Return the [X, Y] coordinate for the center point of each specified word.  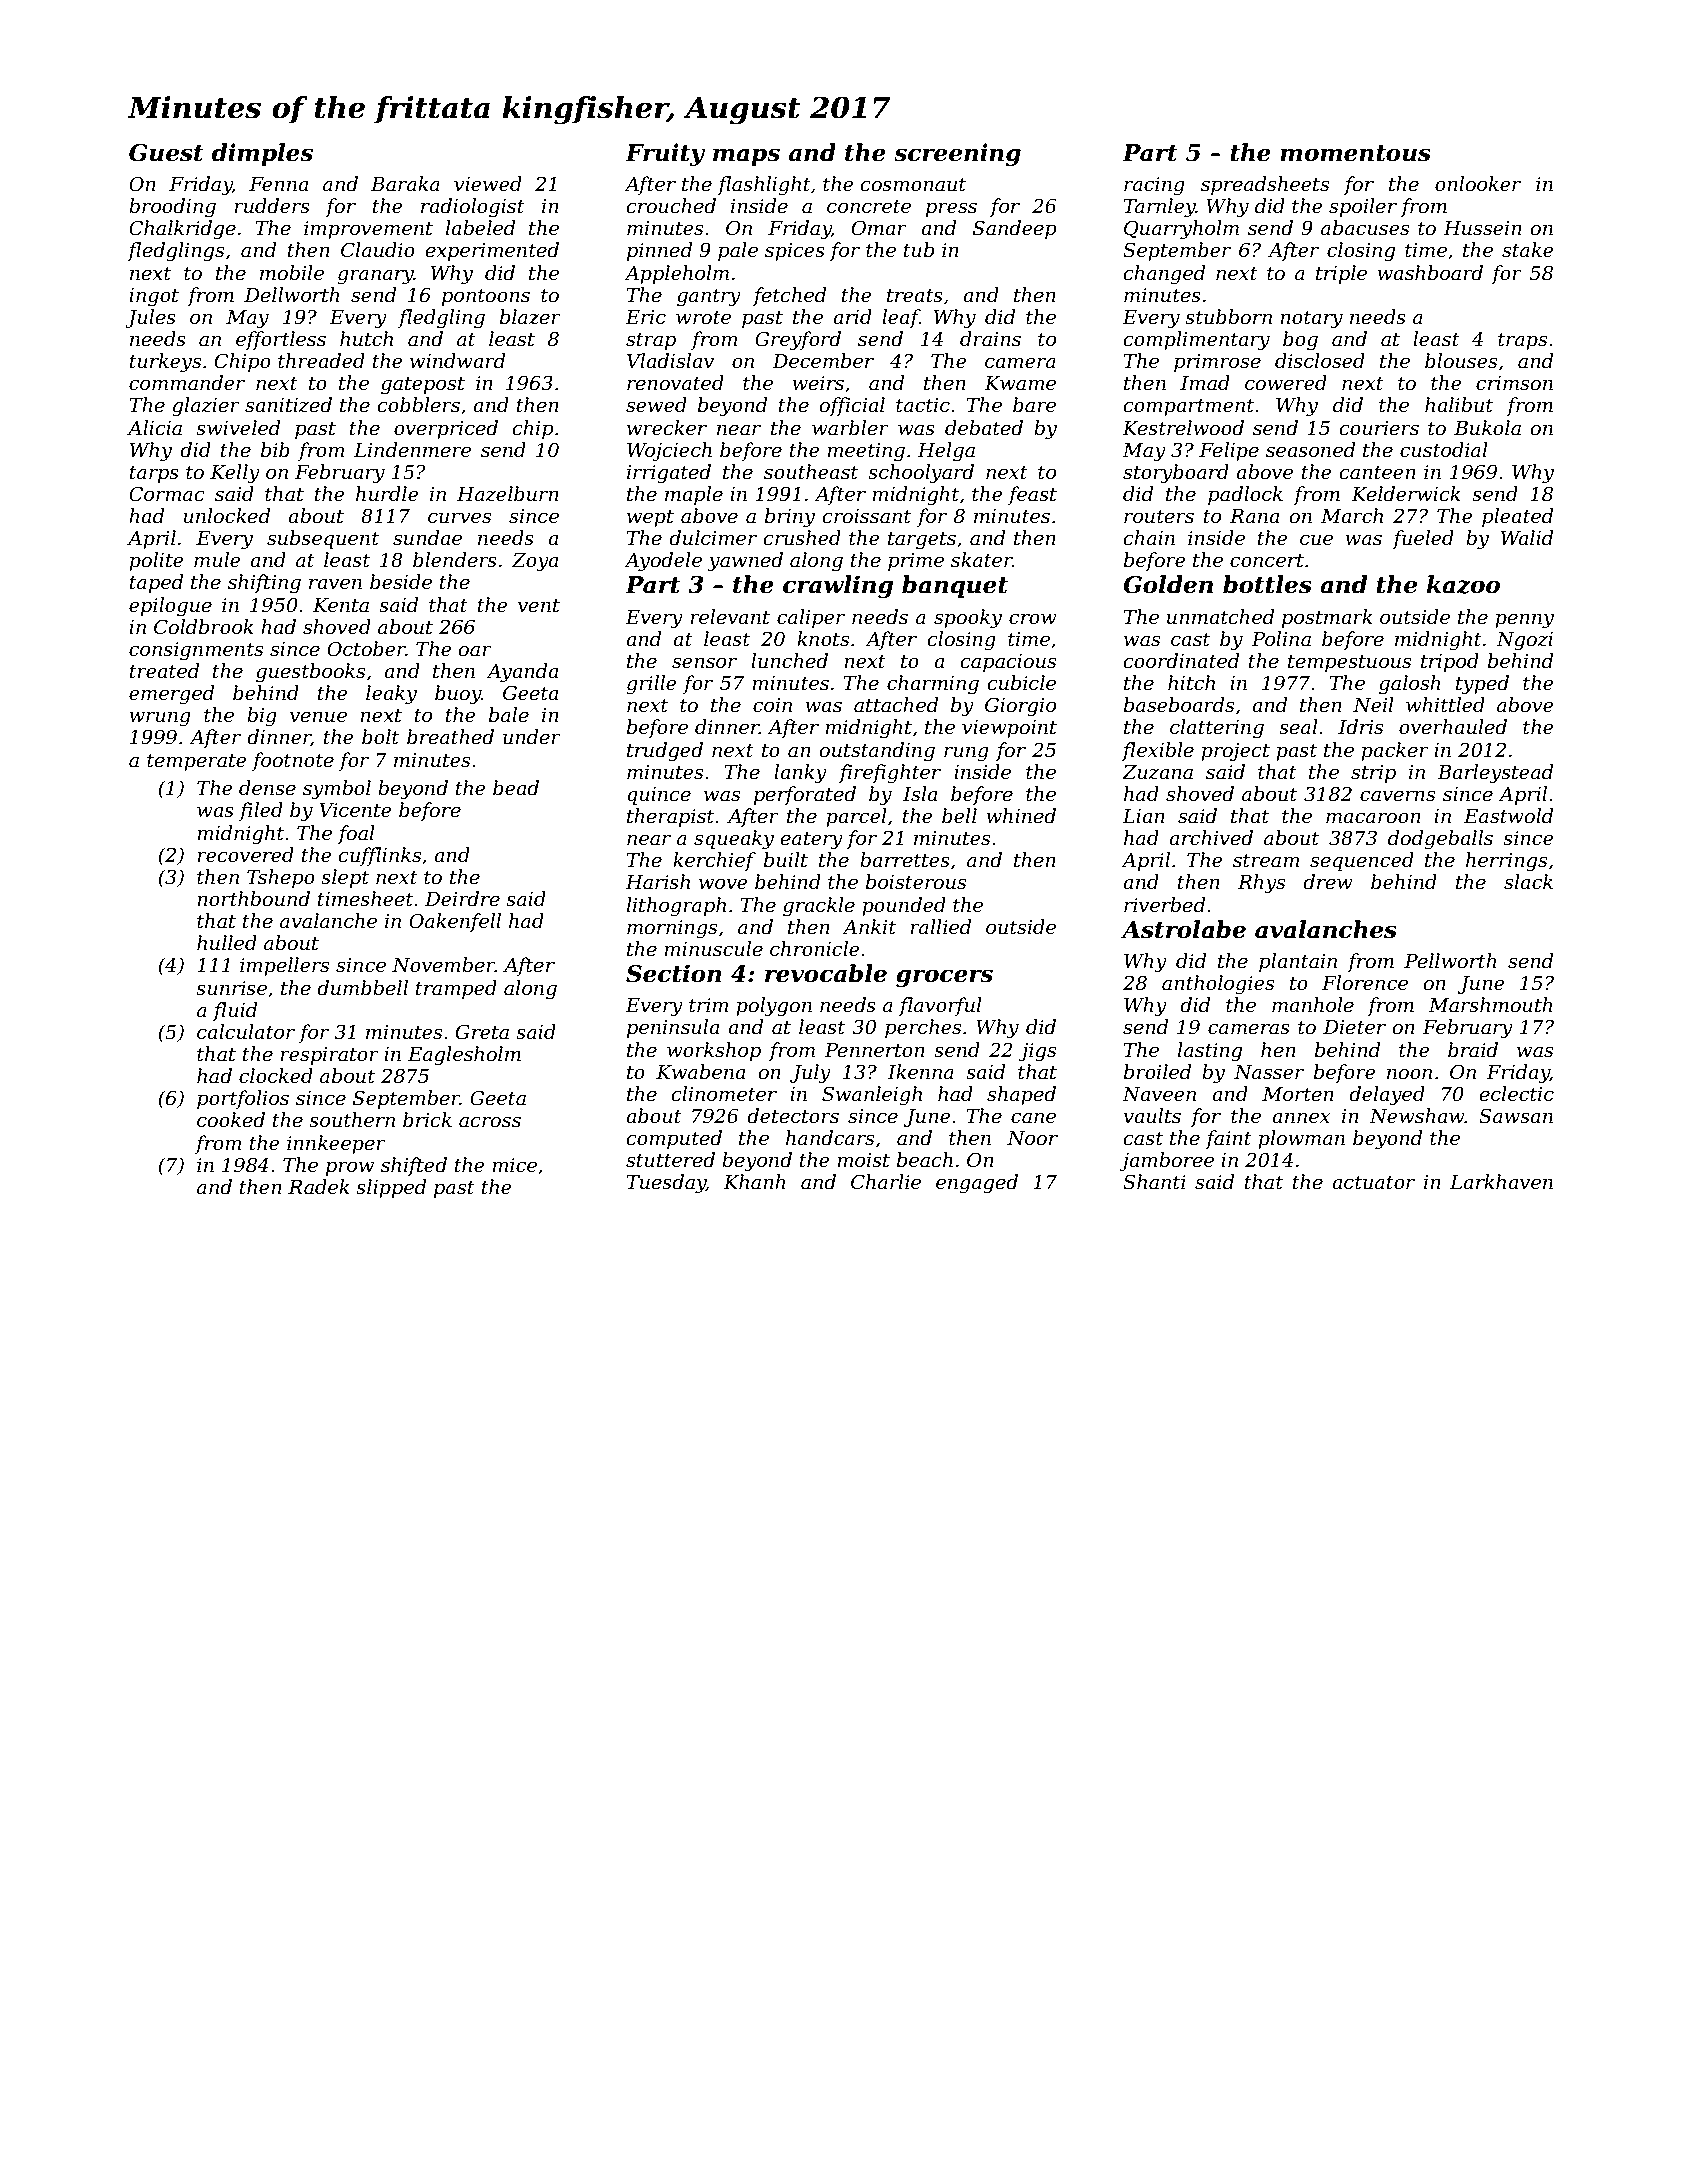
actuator [1373, 1183]
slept [345, 878]
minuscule [713, 949]
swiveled [238, 428]
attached [896, 705]
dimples [262, 154]
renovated [675, 383]
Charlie [886, 1182]
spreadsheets [1265, 185]
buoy [458, 695]
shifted [414, 1166]
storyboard [1176, 474]
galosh [1410, 685]
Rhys [1261, 884]
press [951, 209]
